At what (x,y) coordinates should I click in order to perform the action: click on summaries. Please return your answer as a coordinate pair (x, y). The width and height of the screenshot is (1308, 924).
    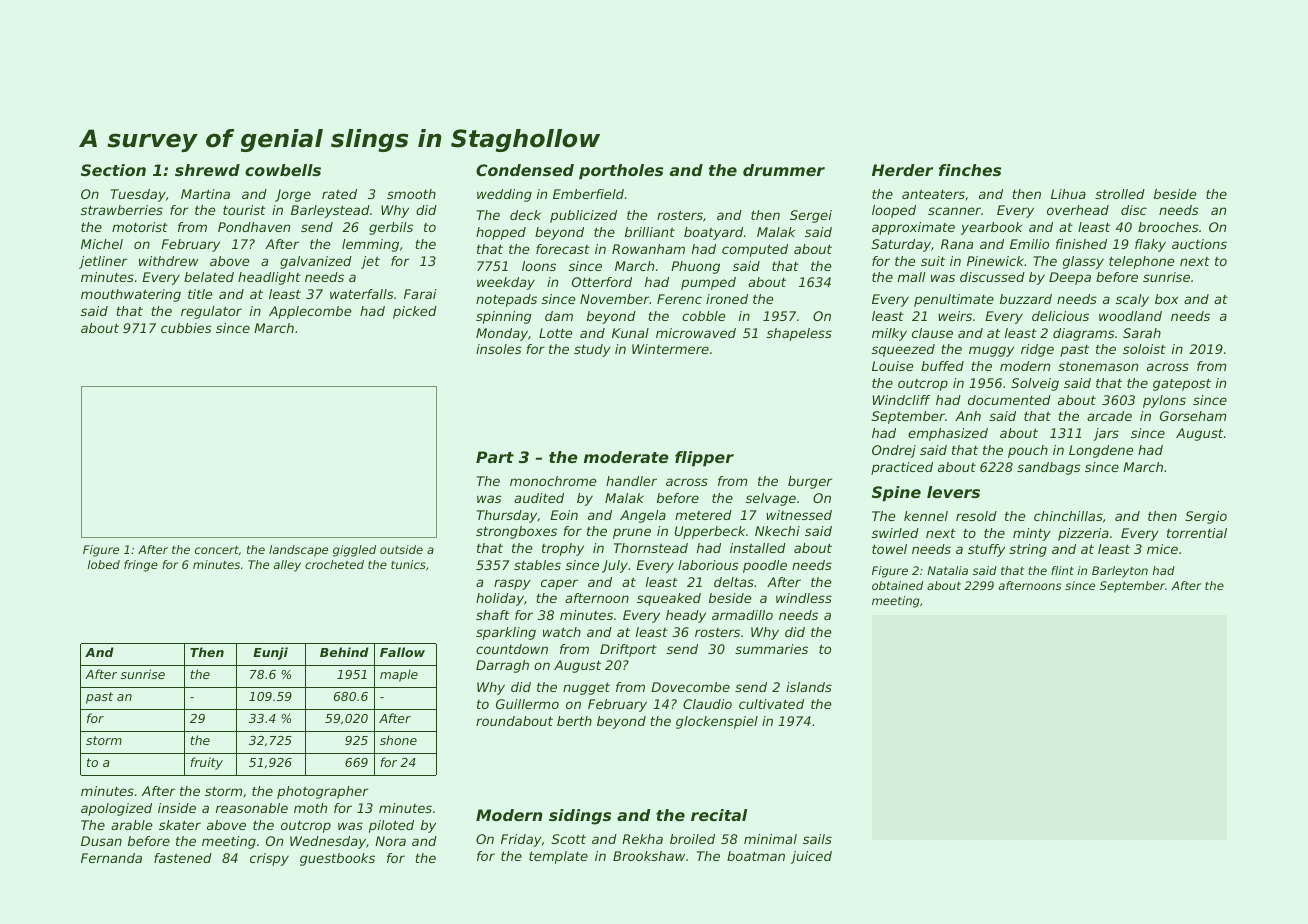
    Looking at the image, I should click on (771, 649).
